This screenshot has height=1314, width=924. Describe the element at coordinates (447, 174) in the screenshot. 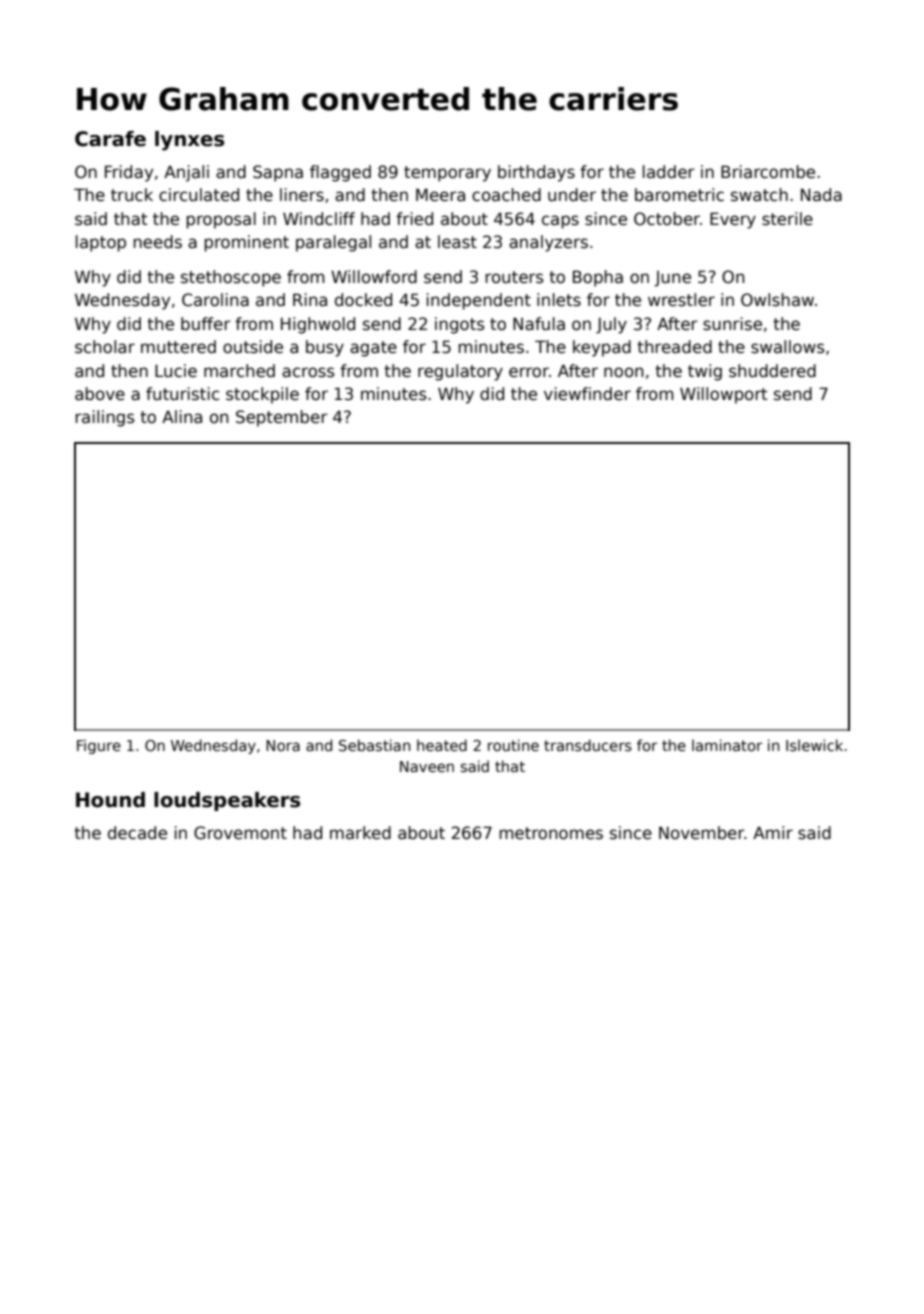

I see `temporary` at that location.
